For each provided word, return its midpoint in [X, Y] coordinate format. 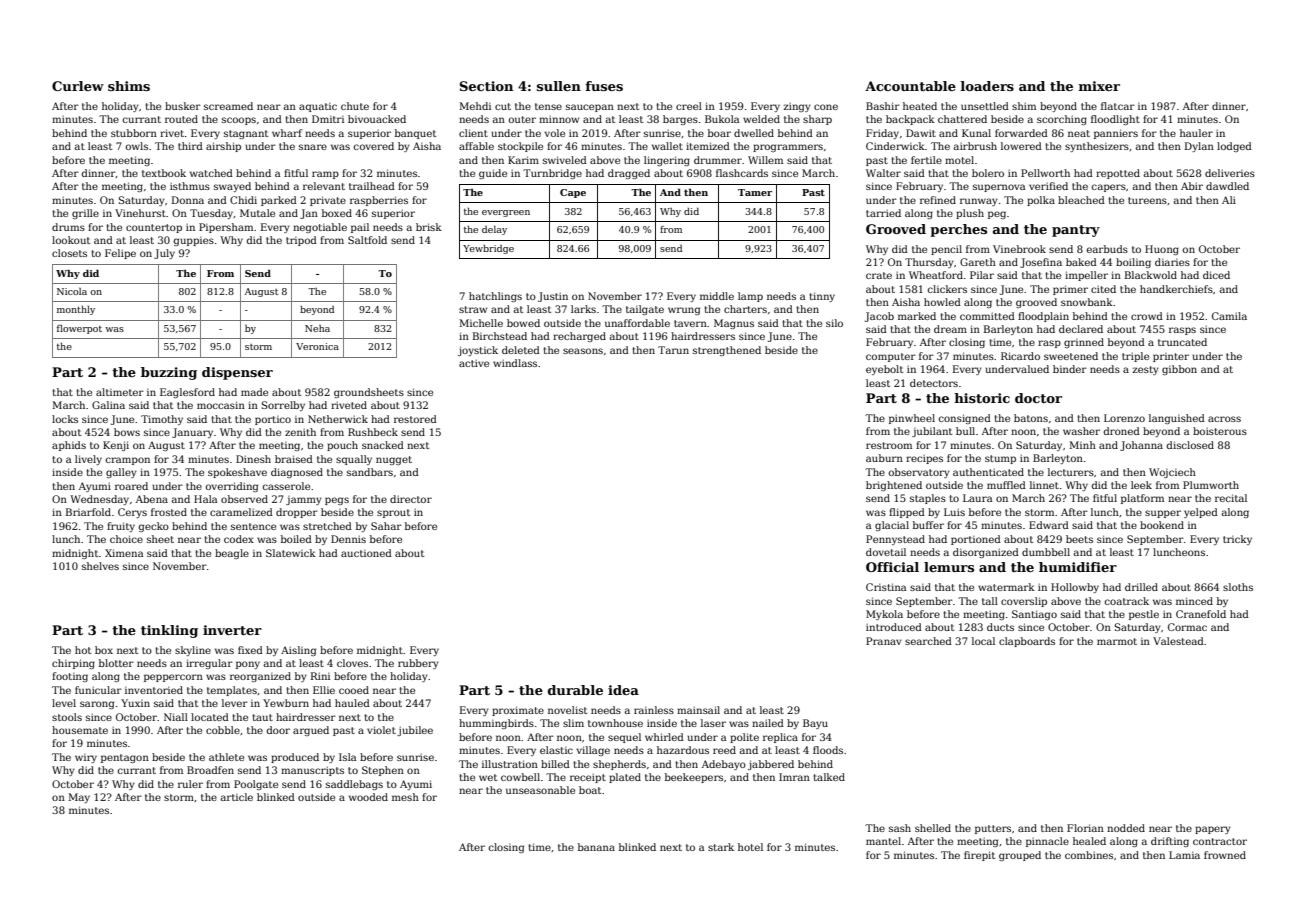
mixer [1099, 86]
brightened [894, 486]
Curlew [78, 86]
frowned [1225, 855]
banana [596, 847]
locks [65, 419]
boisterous [1220, 431]
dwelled [754, 133]
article [237, 797]
